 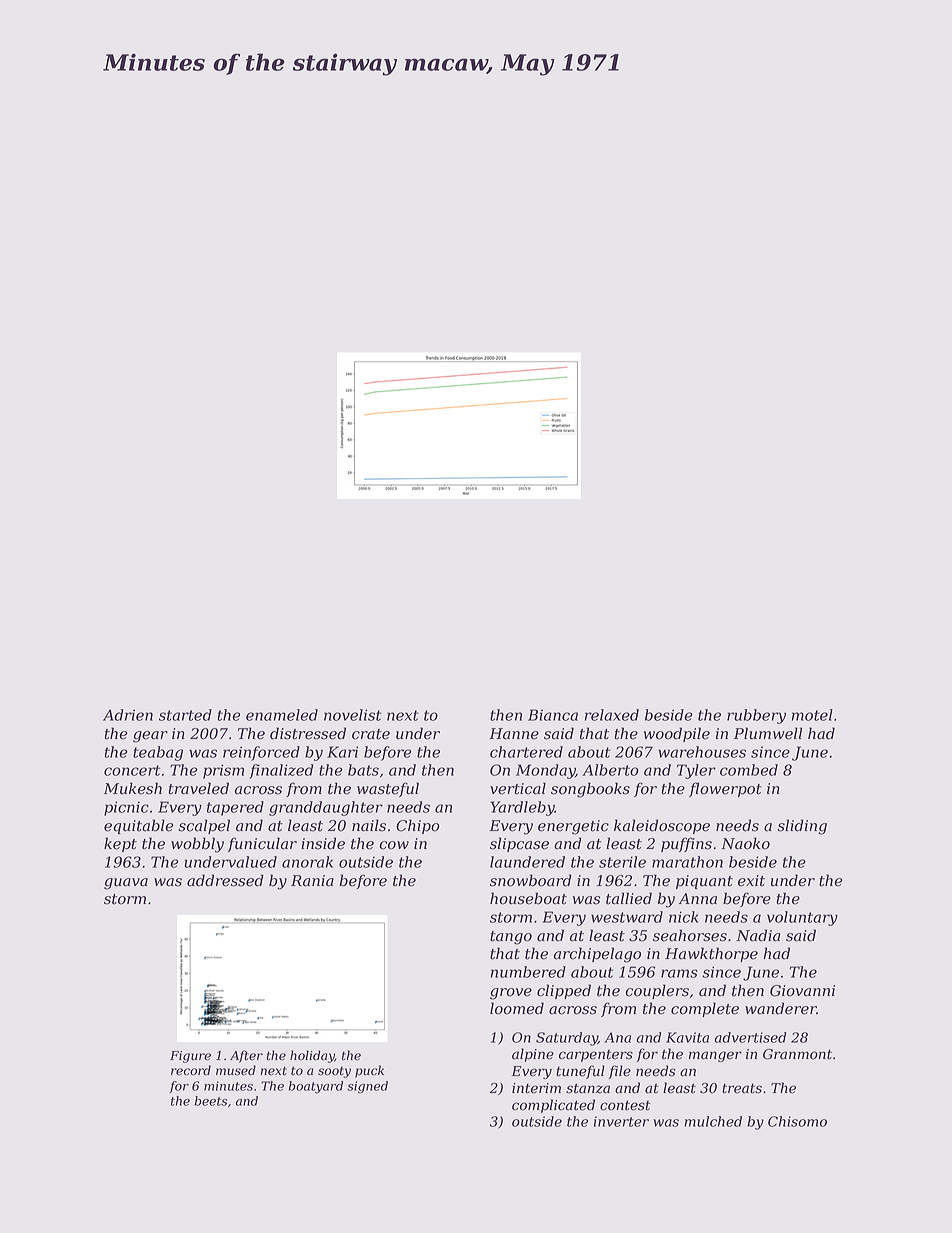 I want to click on Alberto, so click(x=610, y=770).
